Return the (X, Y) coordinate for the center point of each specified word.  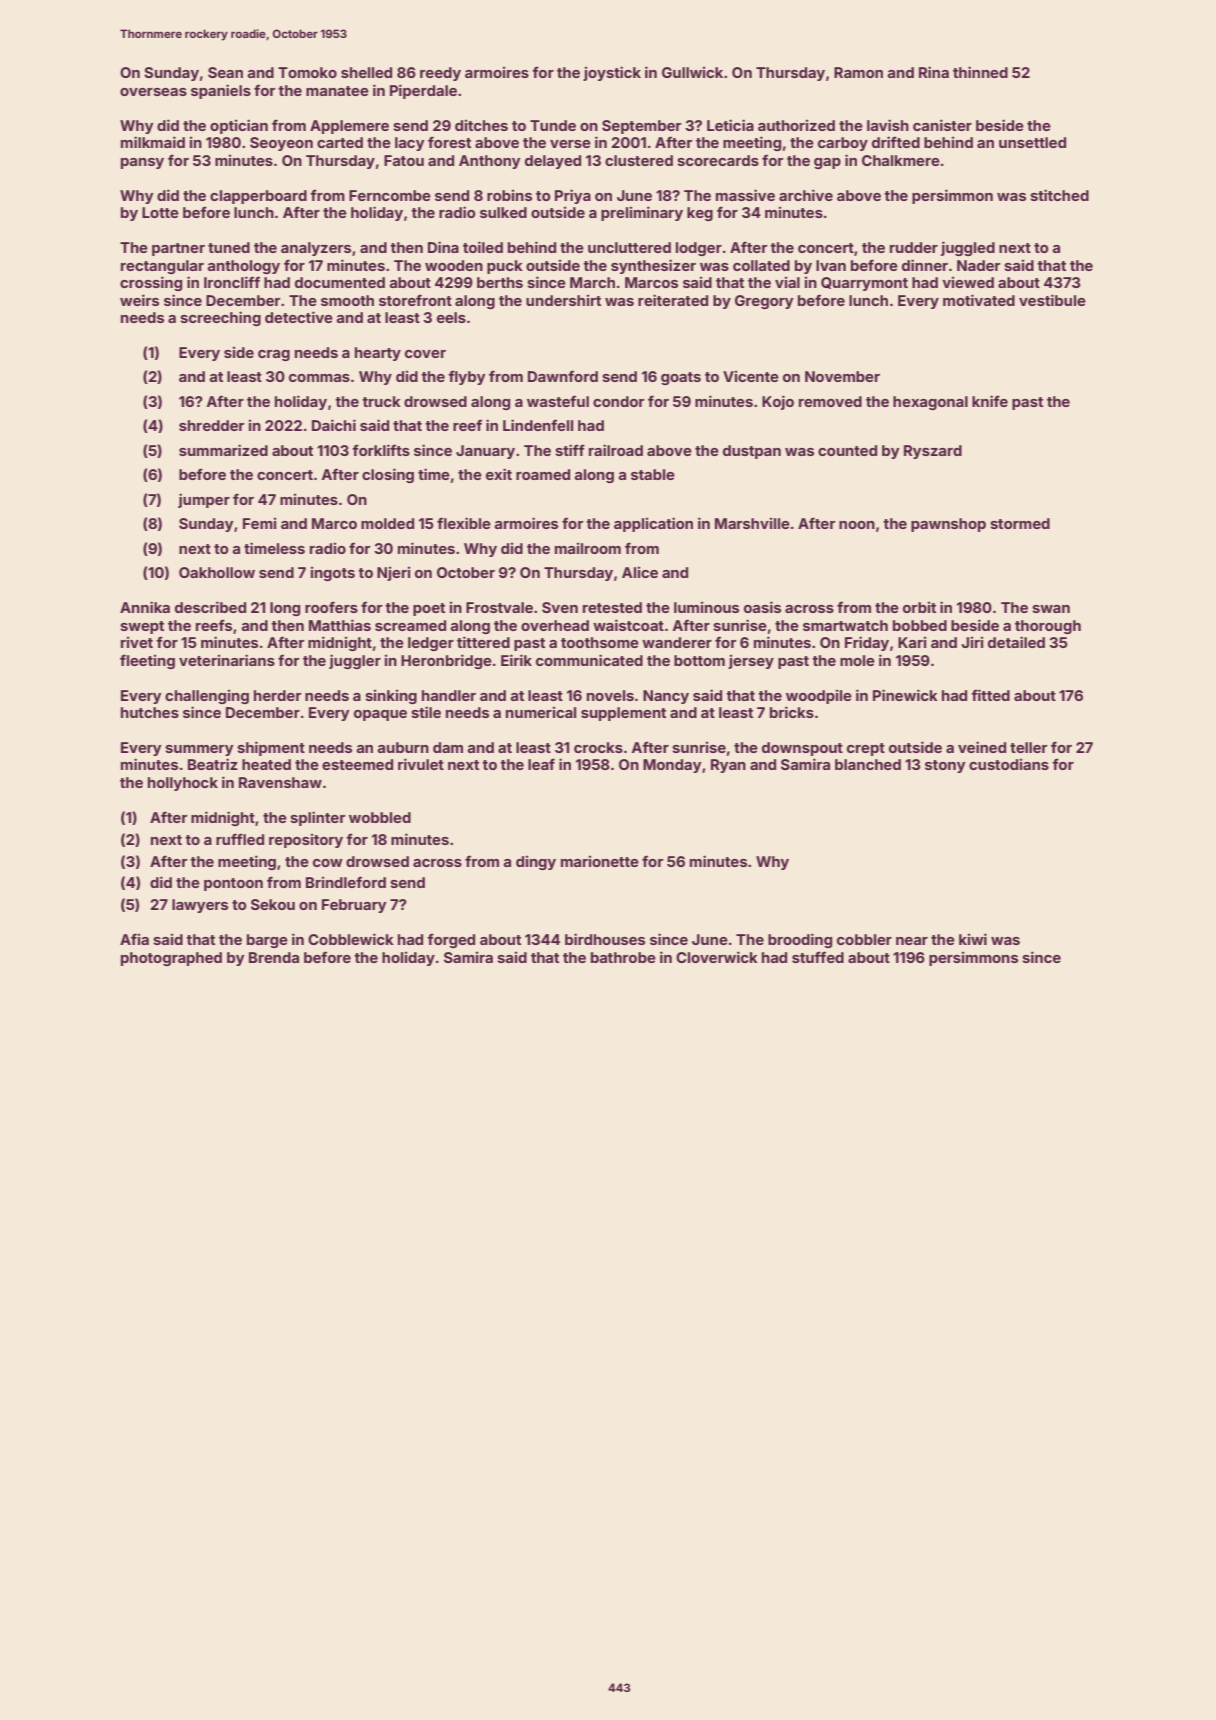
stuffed (818, 957)
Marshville (752, 523)
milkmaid (153, 142)
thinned (980, 72)
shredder (211, 425)
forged (451, 940)
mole (857, 660)
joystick (612, 73)
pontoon (233, 884)
